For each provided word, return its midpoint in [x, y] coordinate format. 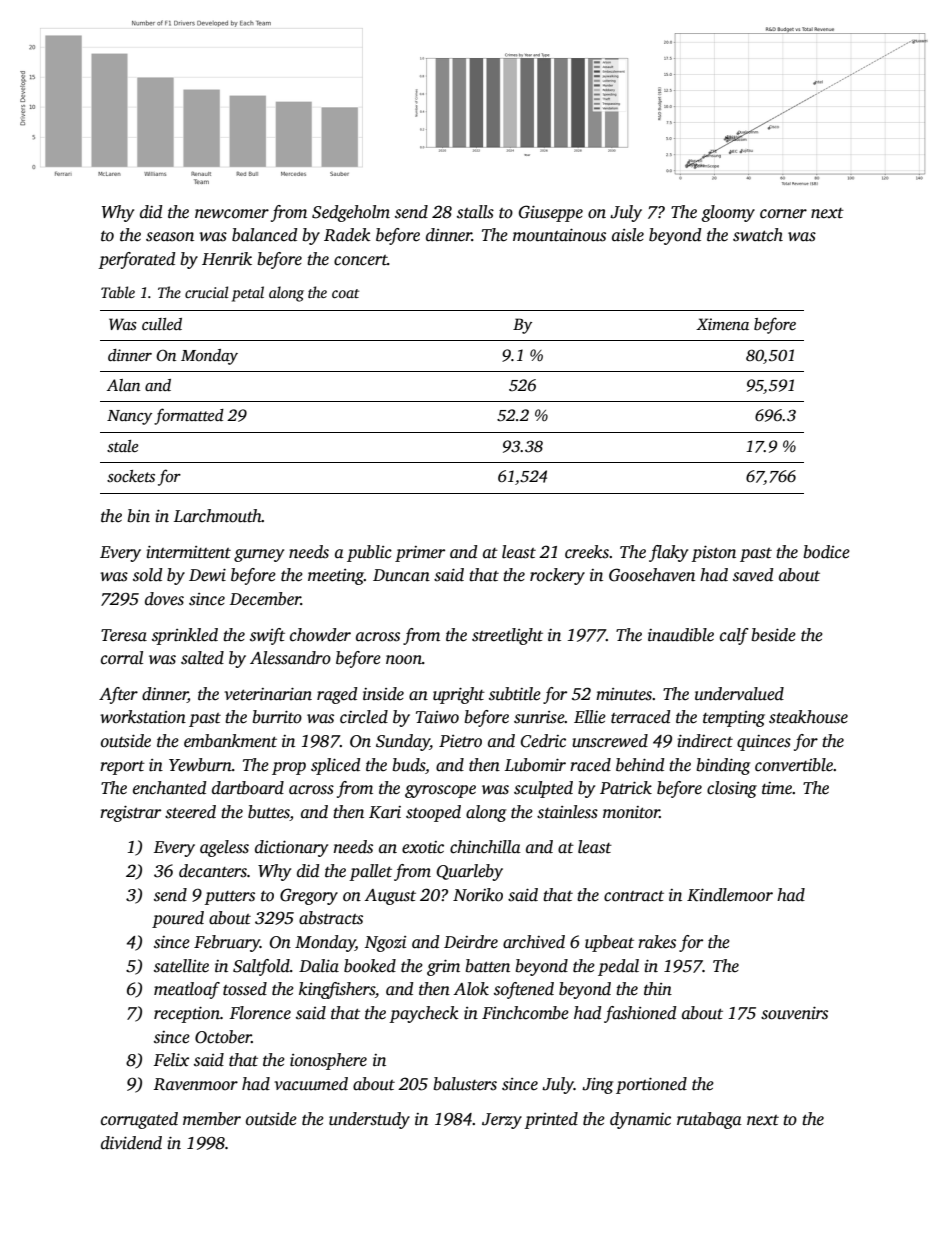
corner [783, 214]
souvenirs [794, 1013]
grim [443, 967]
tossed [245, 989]
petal [248, 294]
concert [361, 260]
